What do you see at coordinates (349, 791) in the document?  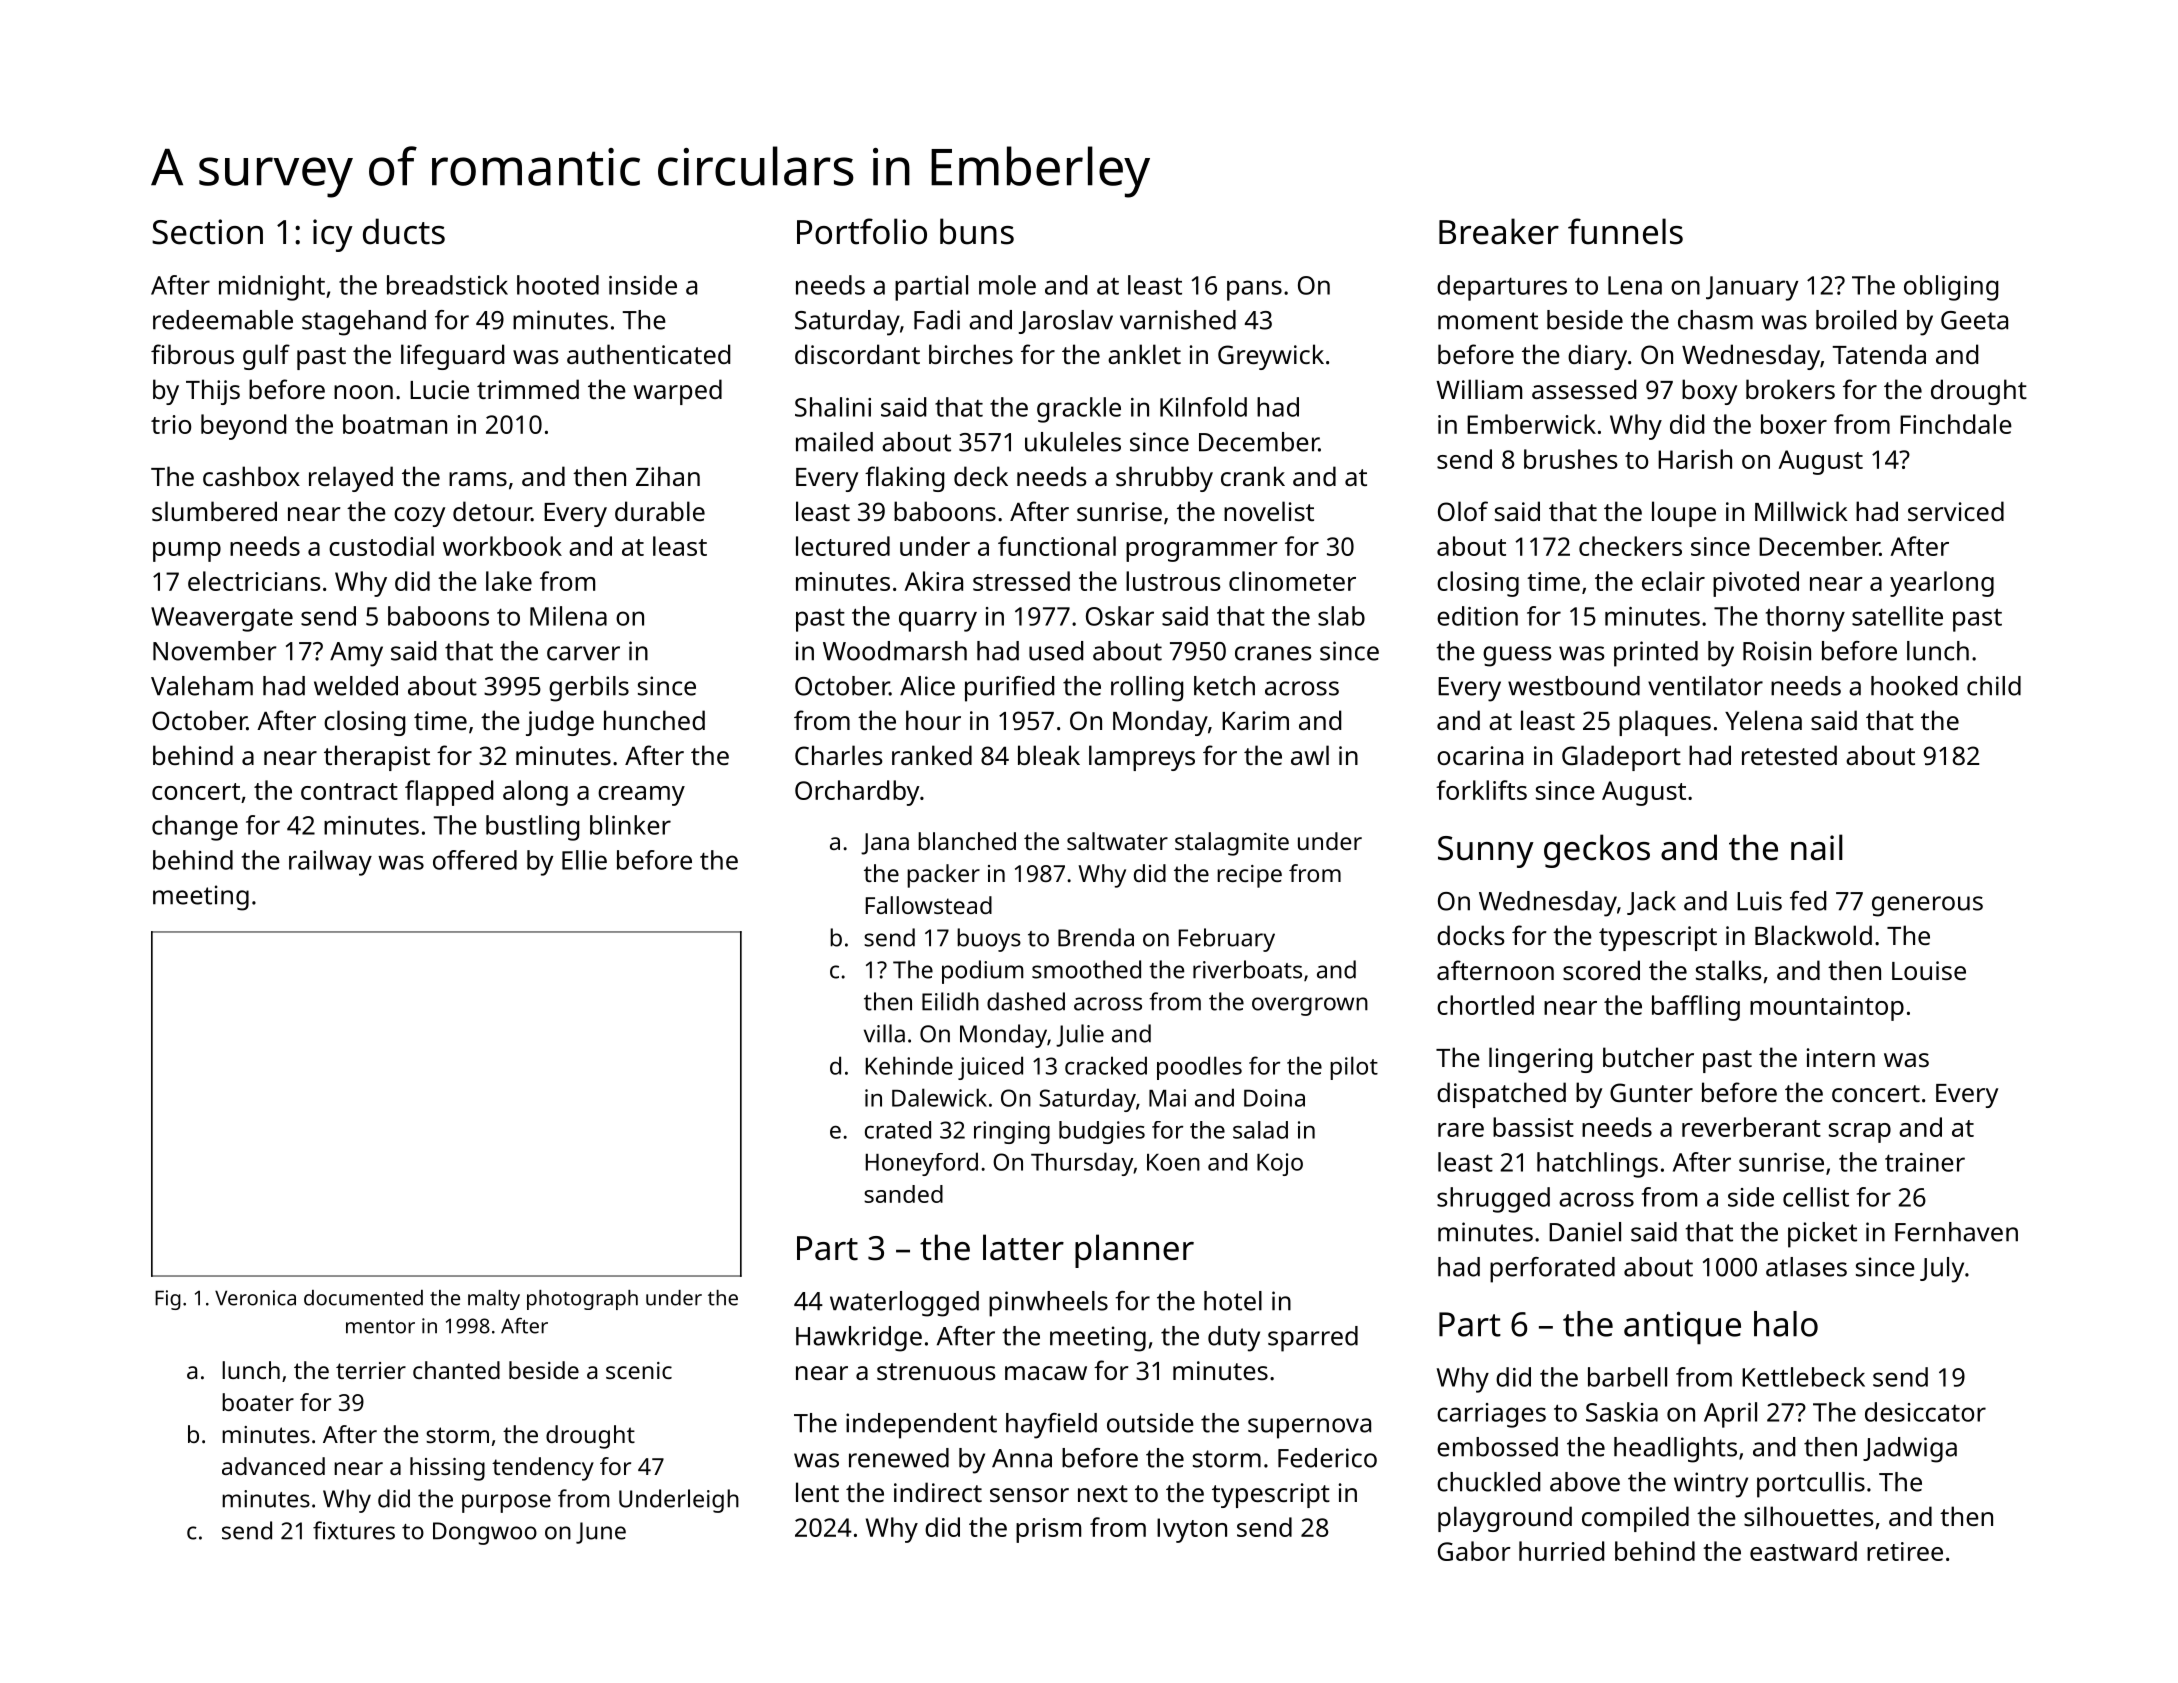 I see `contract` at bounding box center [349, 791].
